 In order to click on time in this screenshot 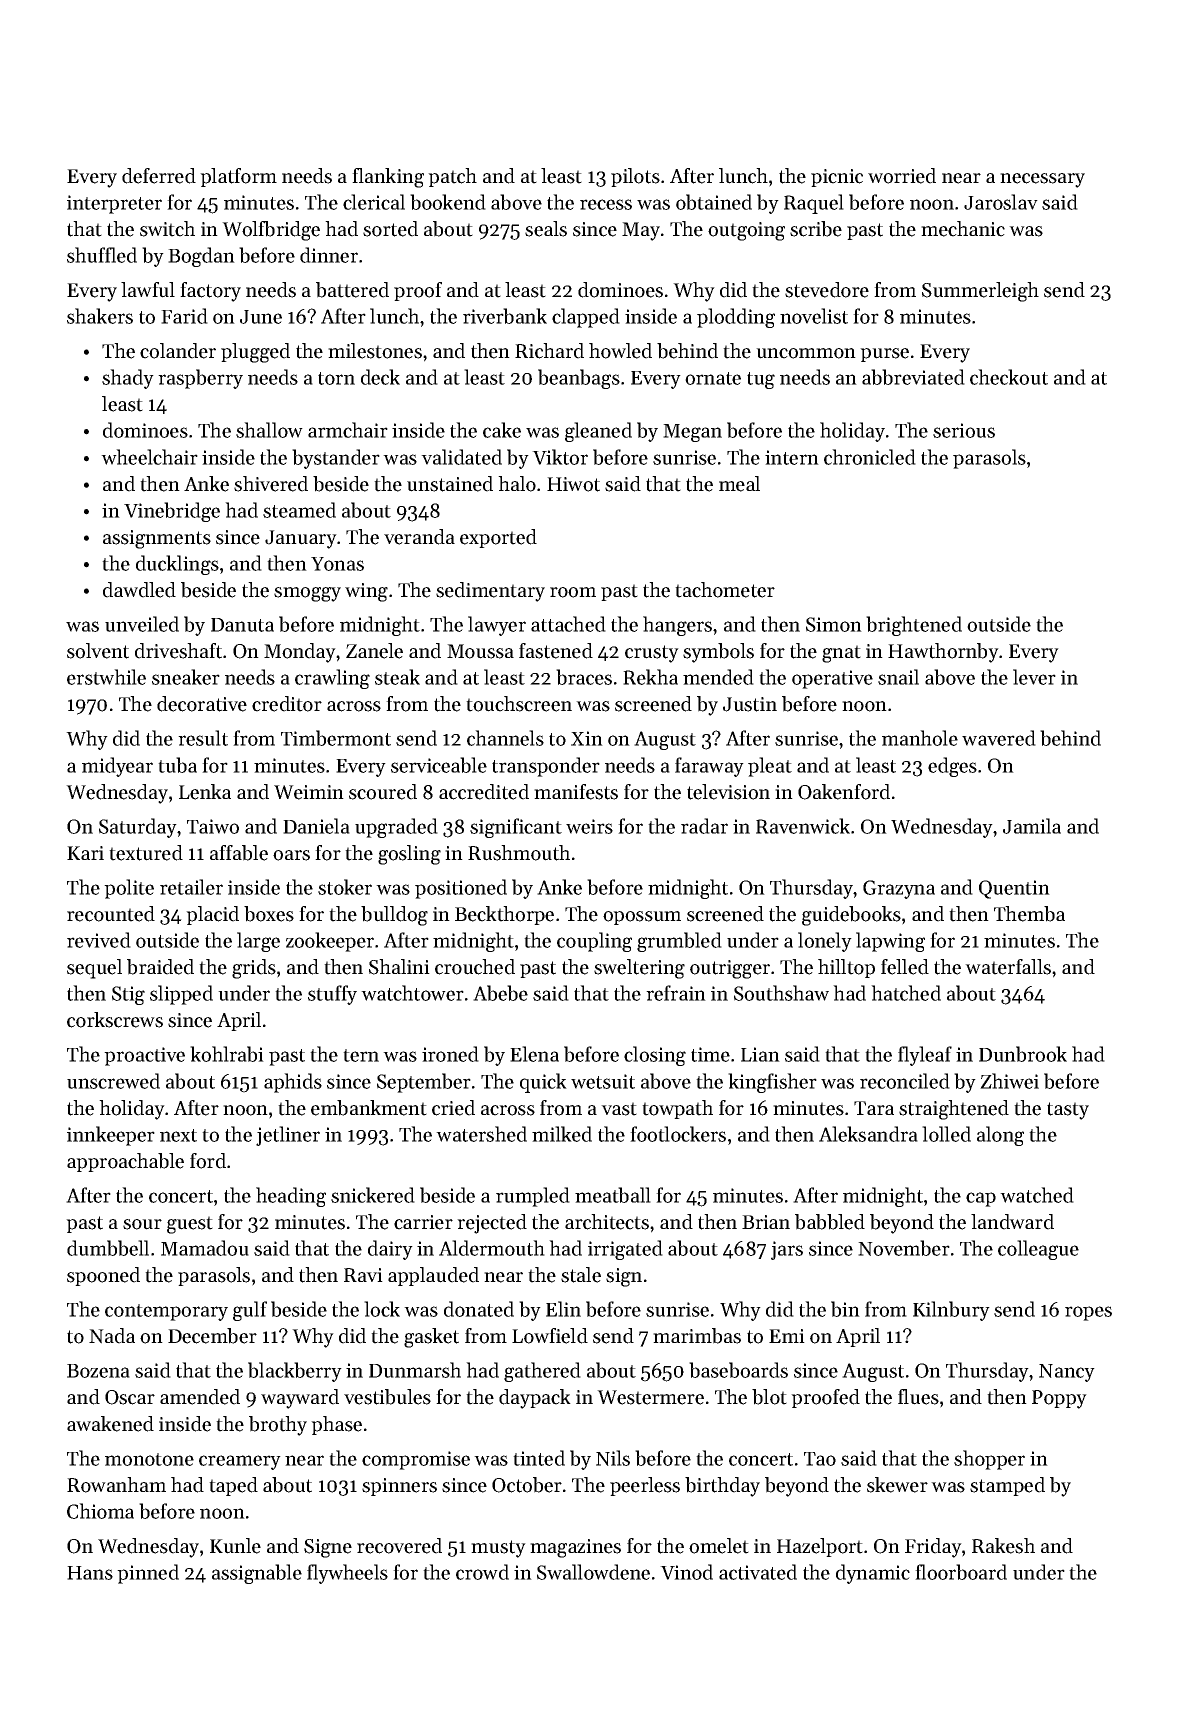, I will do `click(710, 1054)`.
